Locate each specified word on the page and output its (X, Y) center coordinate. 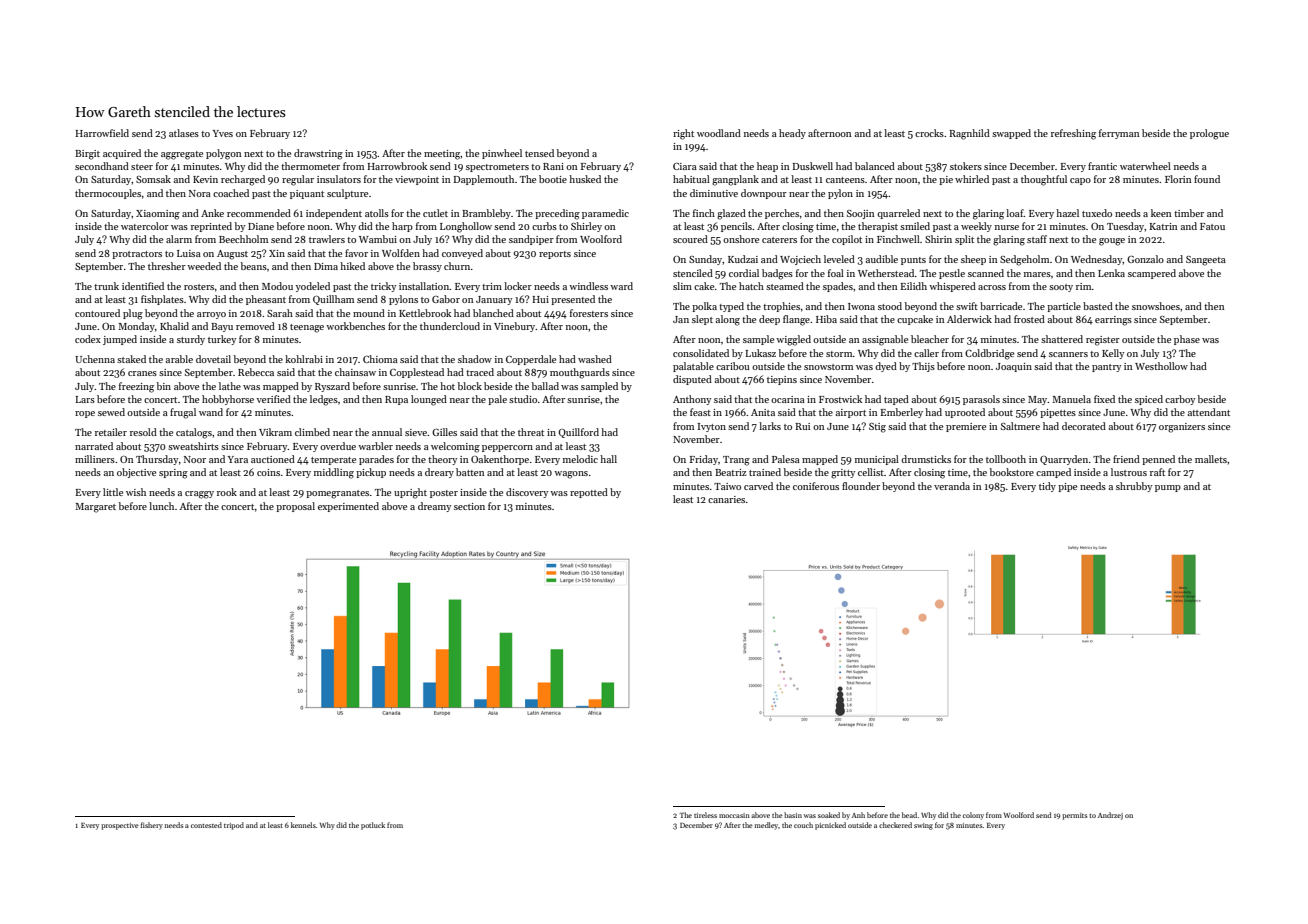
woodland (719, 133)
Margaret (95, 508)
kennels (303, 825)
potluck (373, 826)
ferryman (1119, 134)
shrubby (1134, 487)
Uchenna (95, 359)
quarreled (898, 214)
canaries (726, 499)
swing (923, 826)
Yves (223, 133)
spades (838, 287)
